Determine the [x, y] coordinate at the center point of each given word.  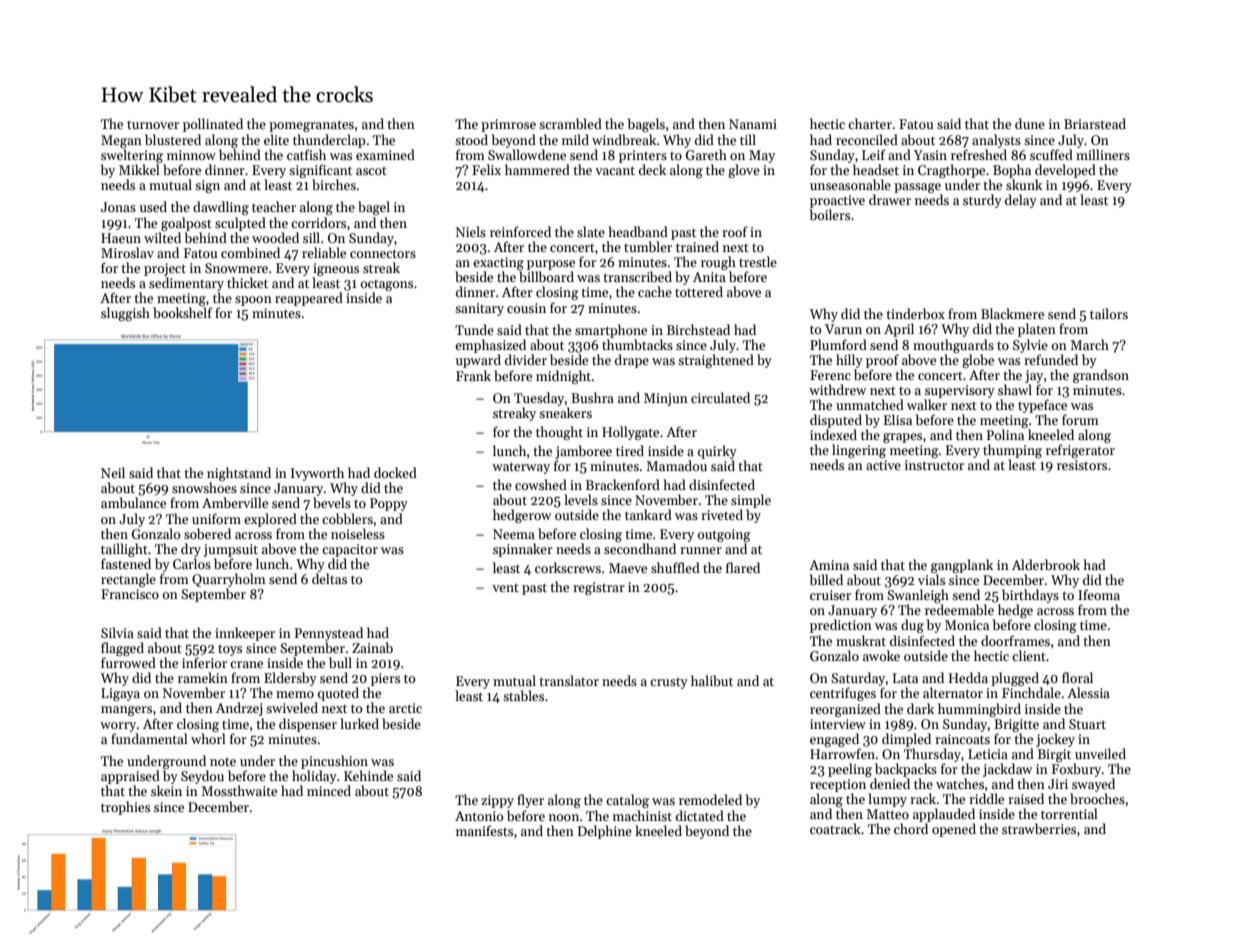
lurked [359, 723]
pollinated [213, 125]
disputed [836, 421]
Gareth [706, 154]
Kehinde [368, 775]
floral [1077, 677]
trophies [125, 808]
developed [1065, 171]
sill [311, 237]
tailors [1109, 313]
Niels [471, 231]
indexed [833, 434]
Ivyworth [317, 474]
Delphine [605, 832]
